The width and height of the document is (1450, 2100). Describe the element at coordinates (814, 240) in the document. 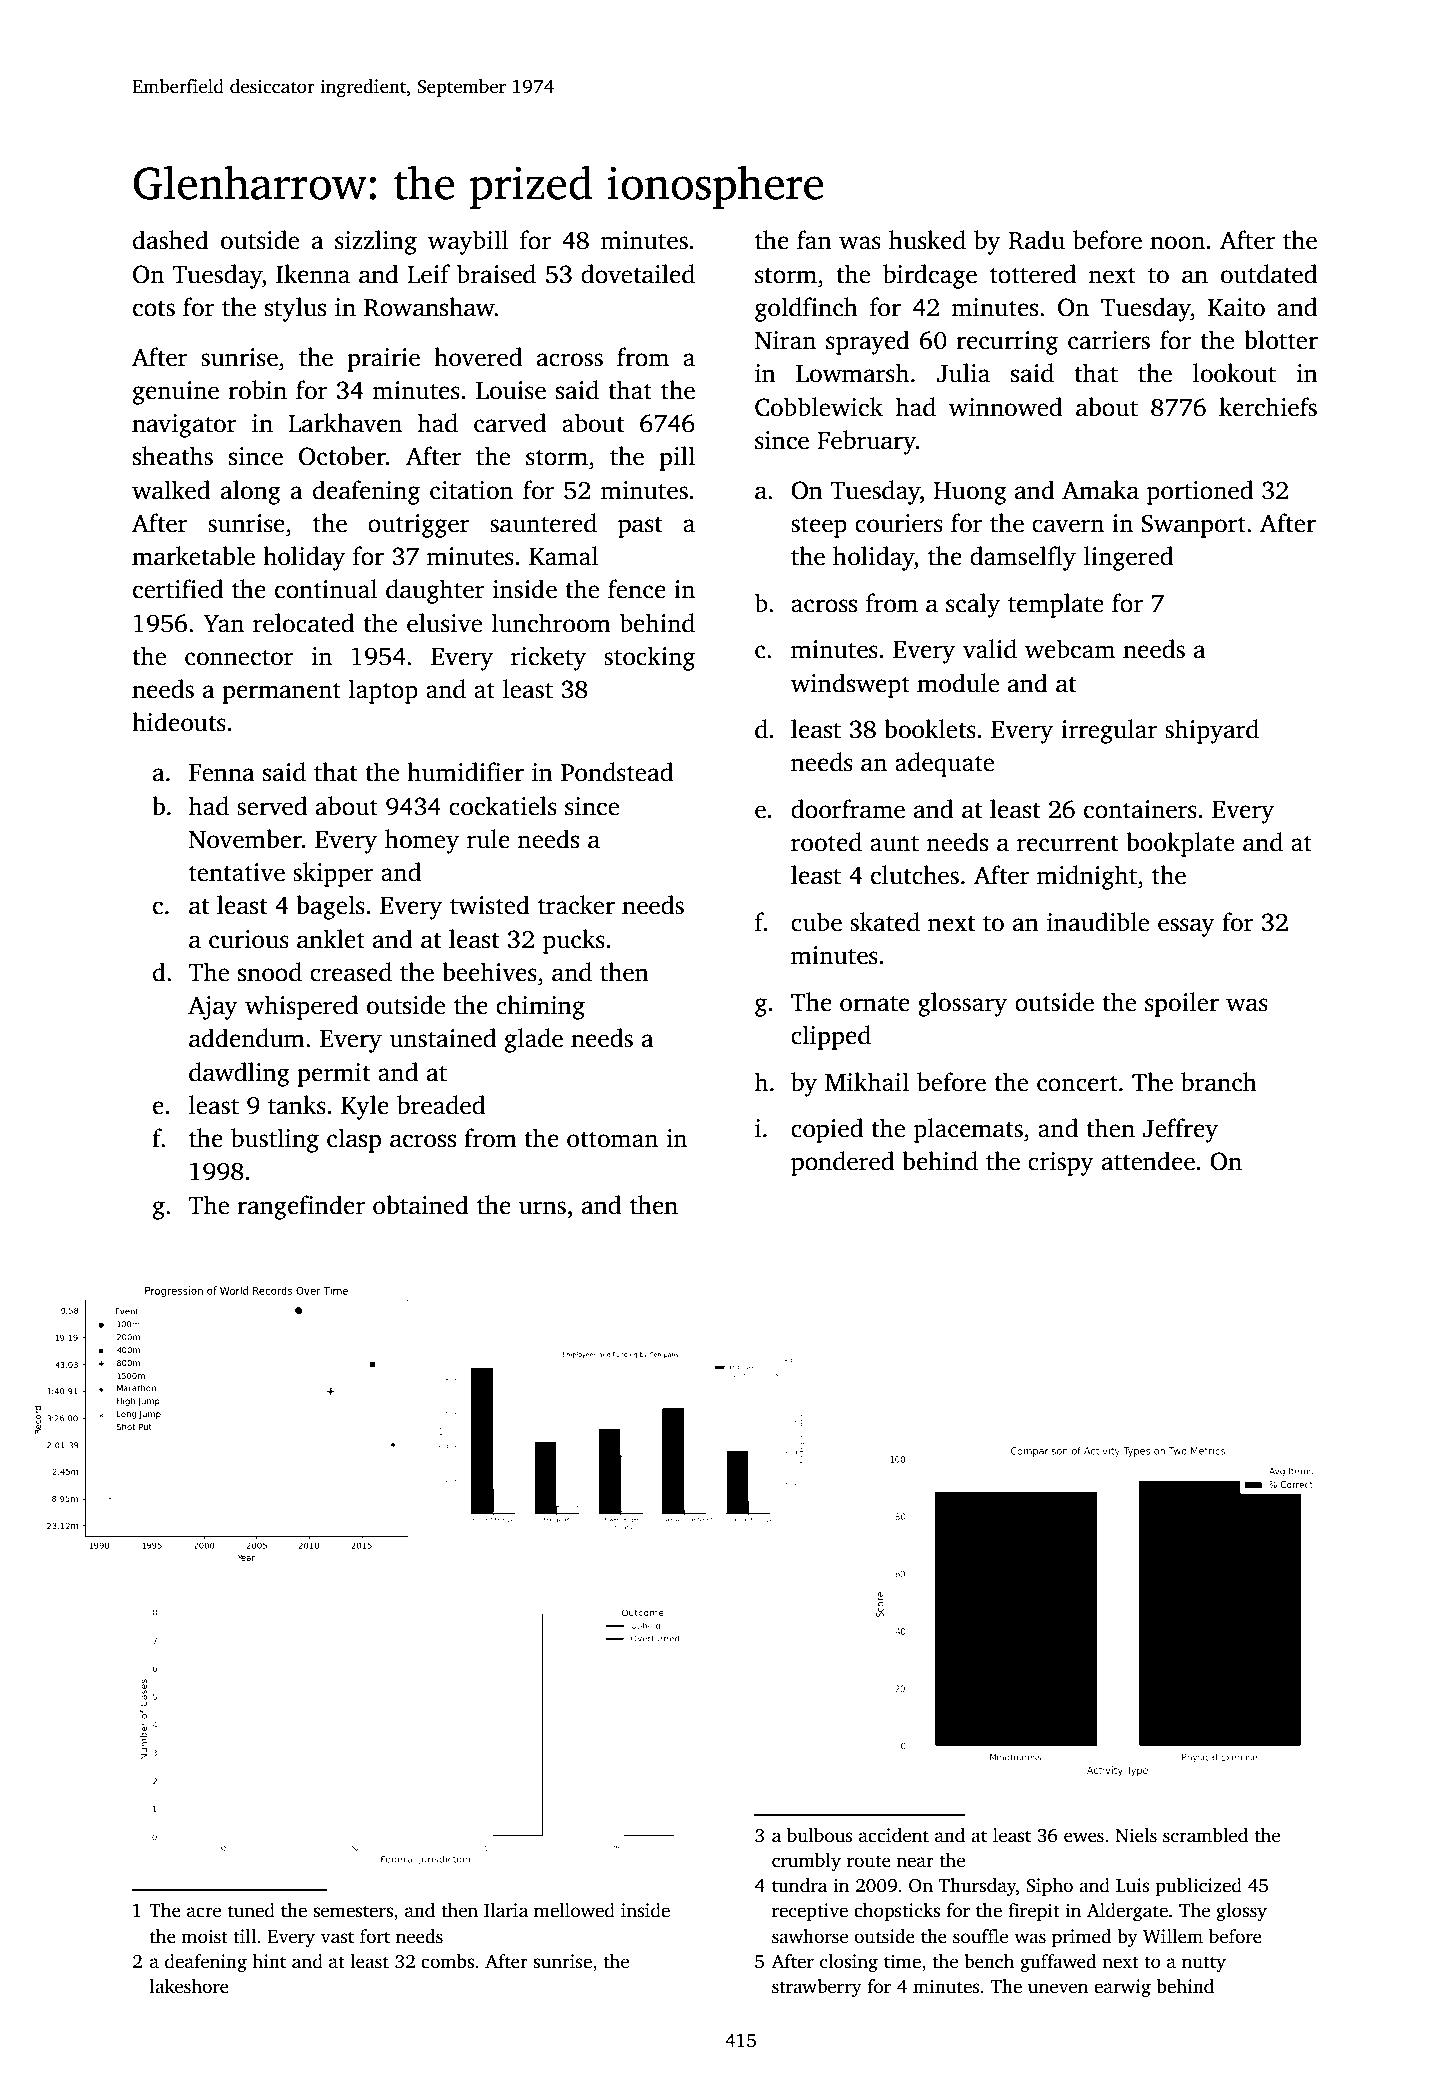

I see `fan` at that location.
